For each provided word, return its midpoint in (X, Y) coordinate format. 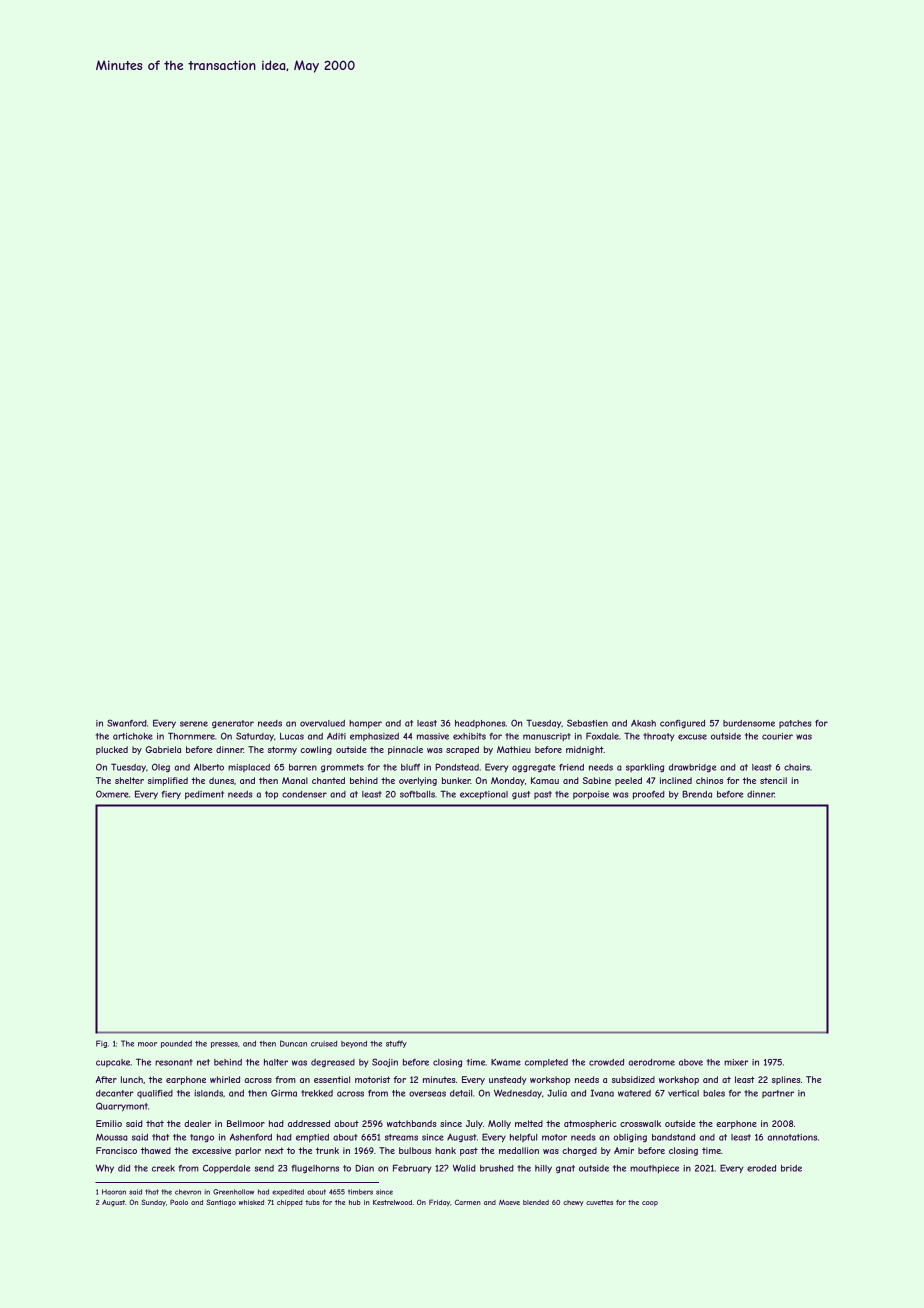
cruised (324, 1044)
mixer (736, 1062)
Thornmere (191, 736)
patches (795, 724)
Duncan (293, 1043)
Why (105, 1168)
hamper (365, 724)
